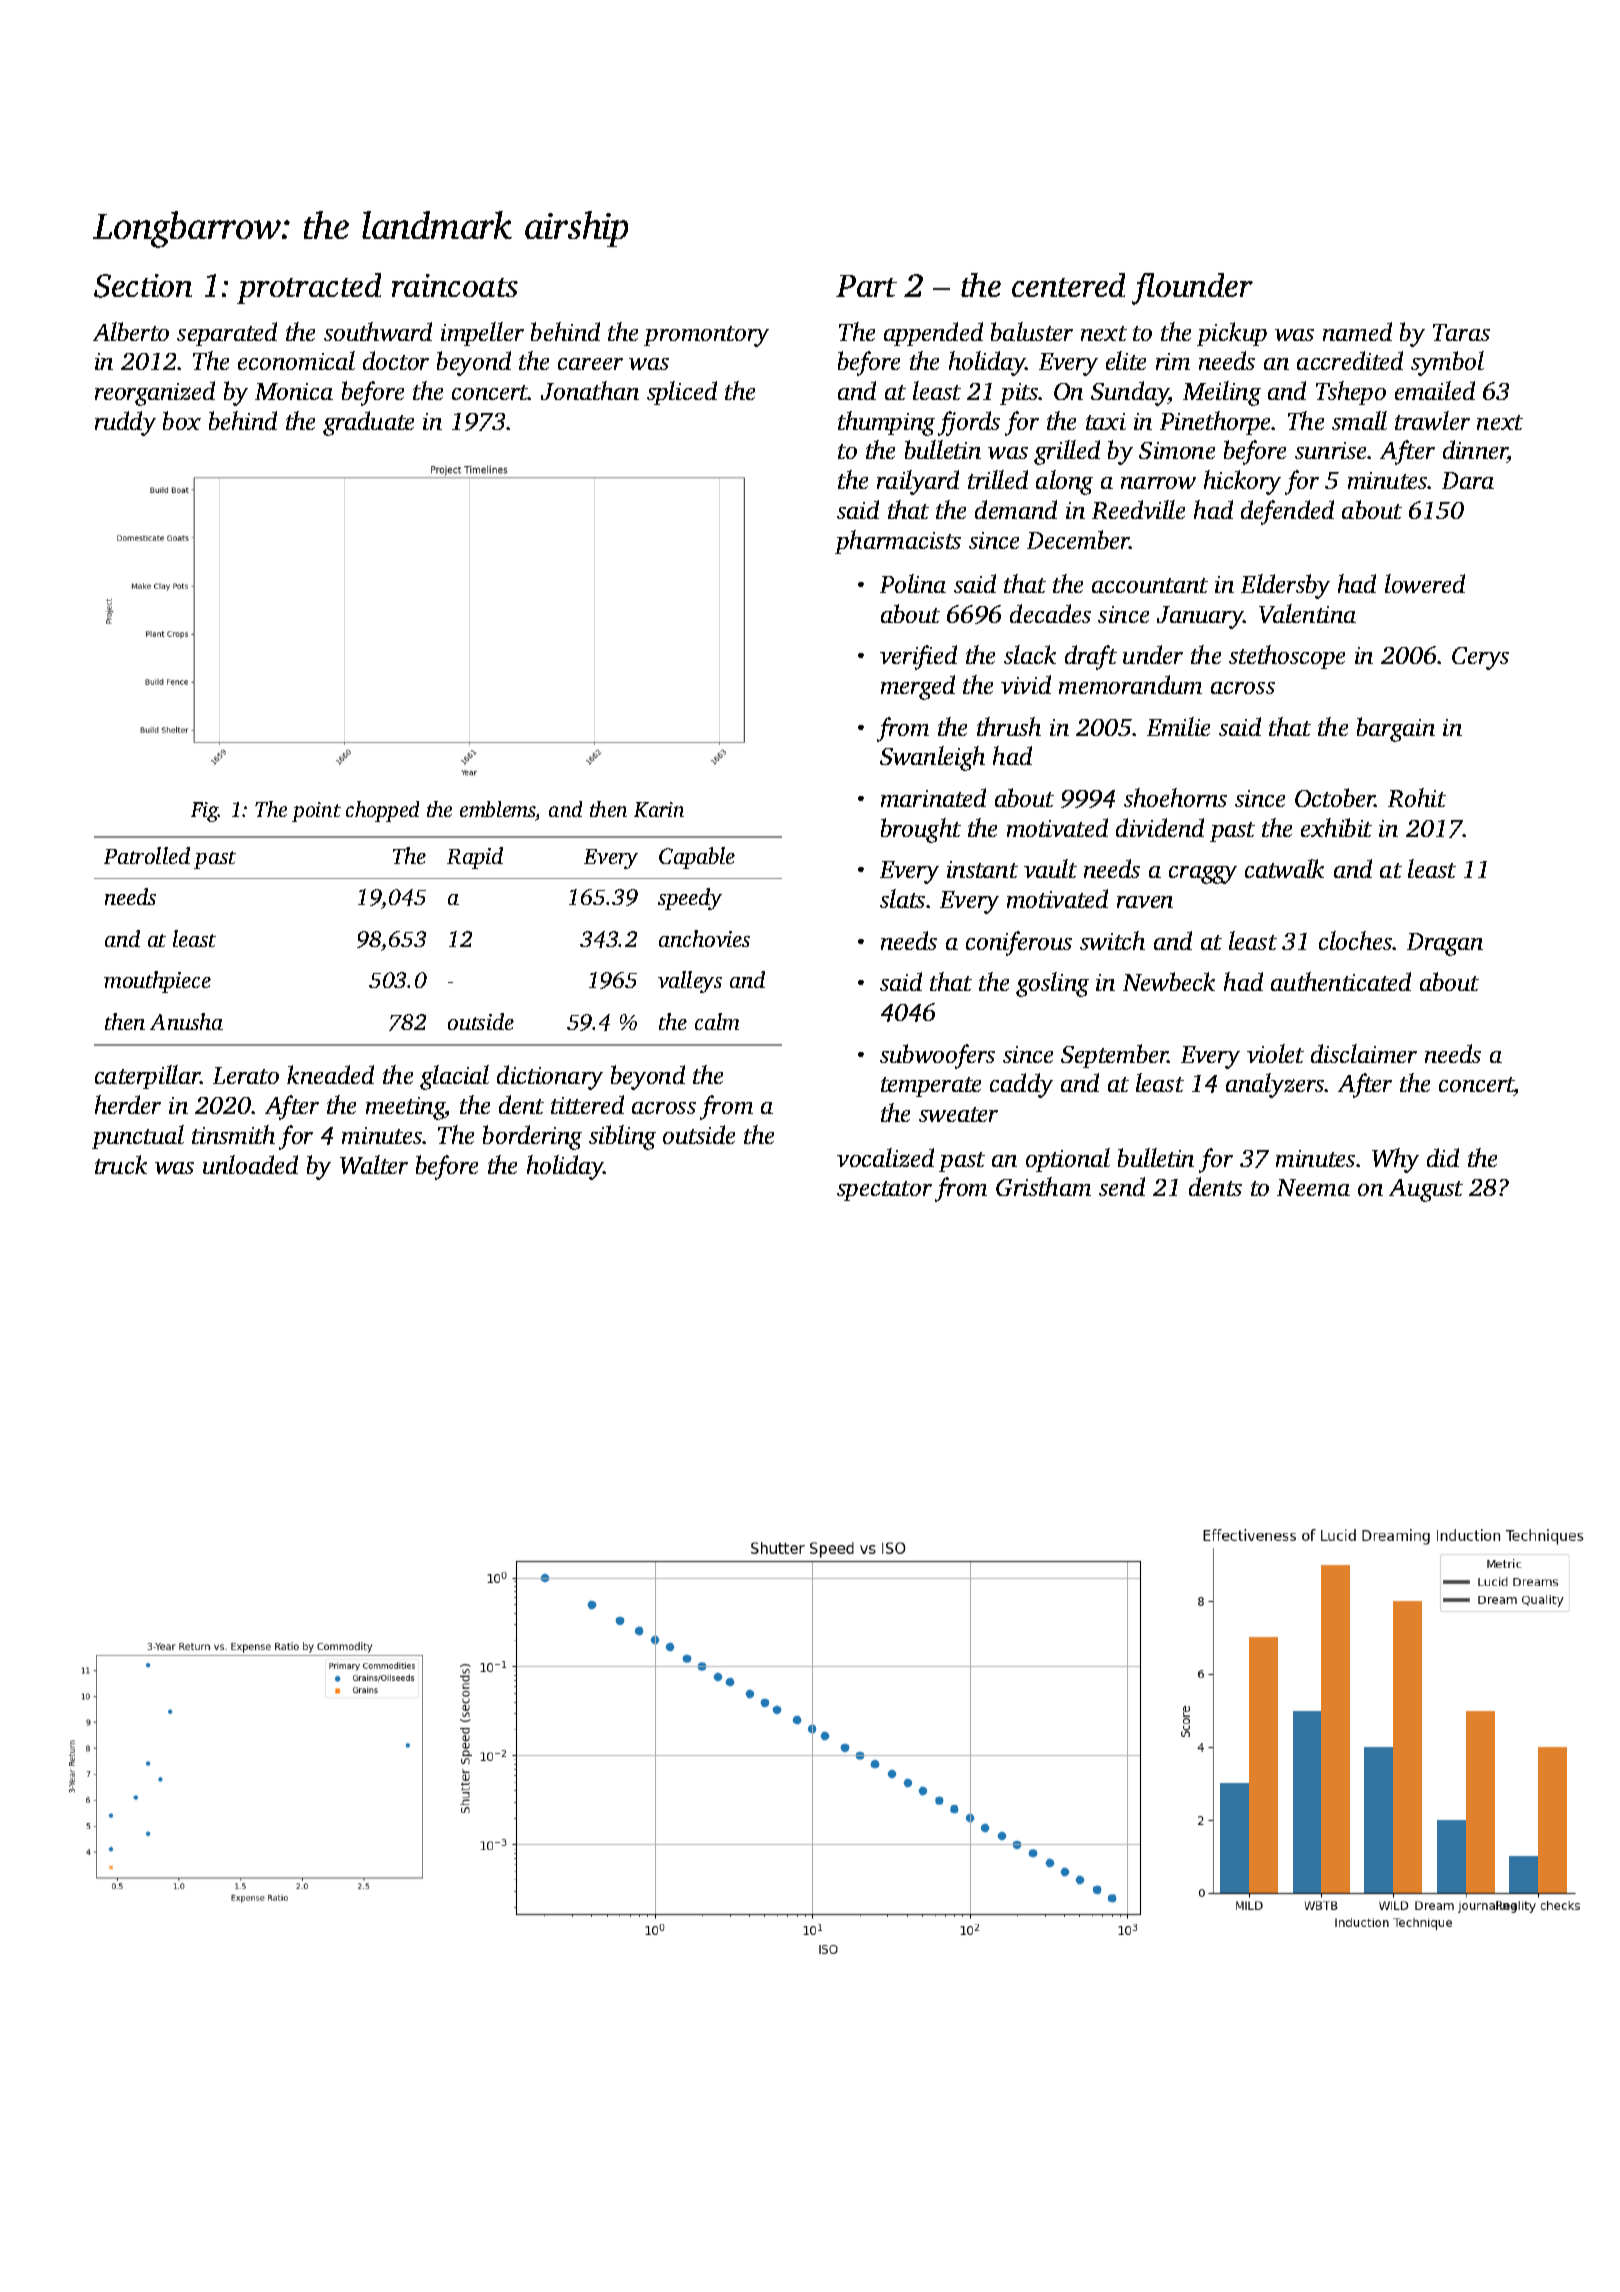 This screenshot has height=2292, width=1620. What do you see at coordinates (121, 1164) in the screenshot?
I see `truck` at bounding box center [121, 1164].
